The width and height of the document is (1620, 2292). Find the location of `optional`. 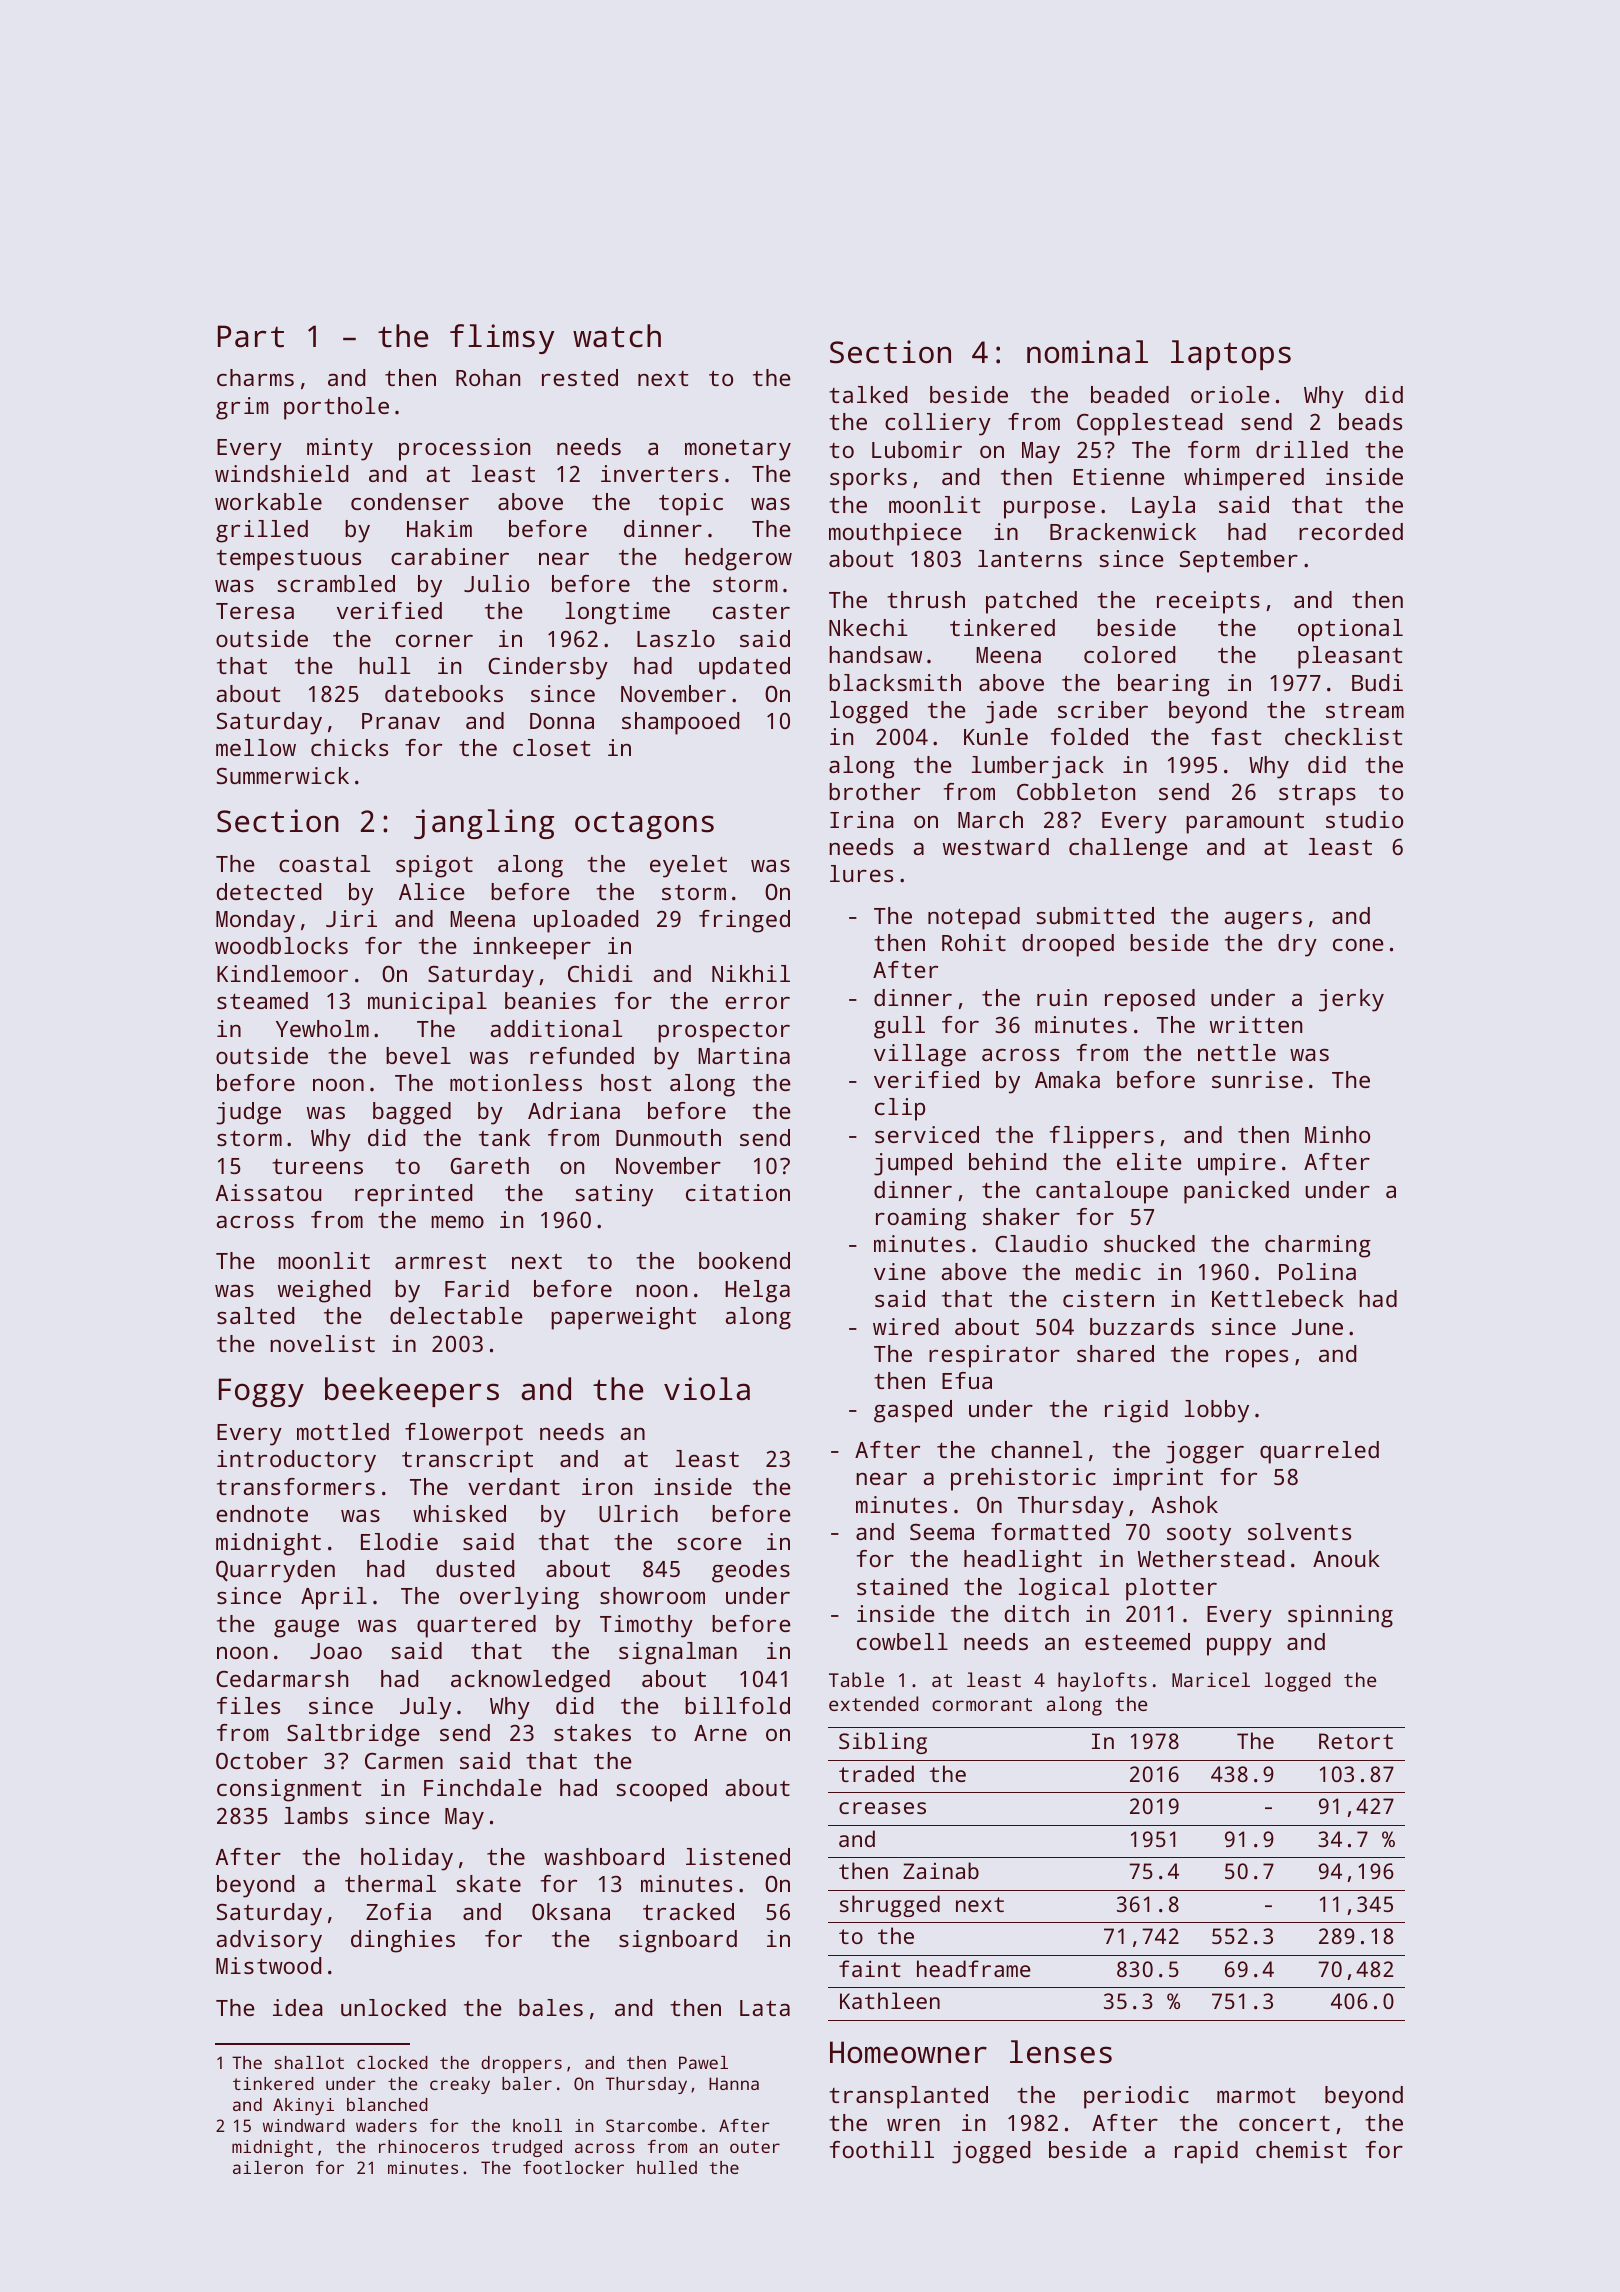

optional is located at coordinates (1350, 630).
